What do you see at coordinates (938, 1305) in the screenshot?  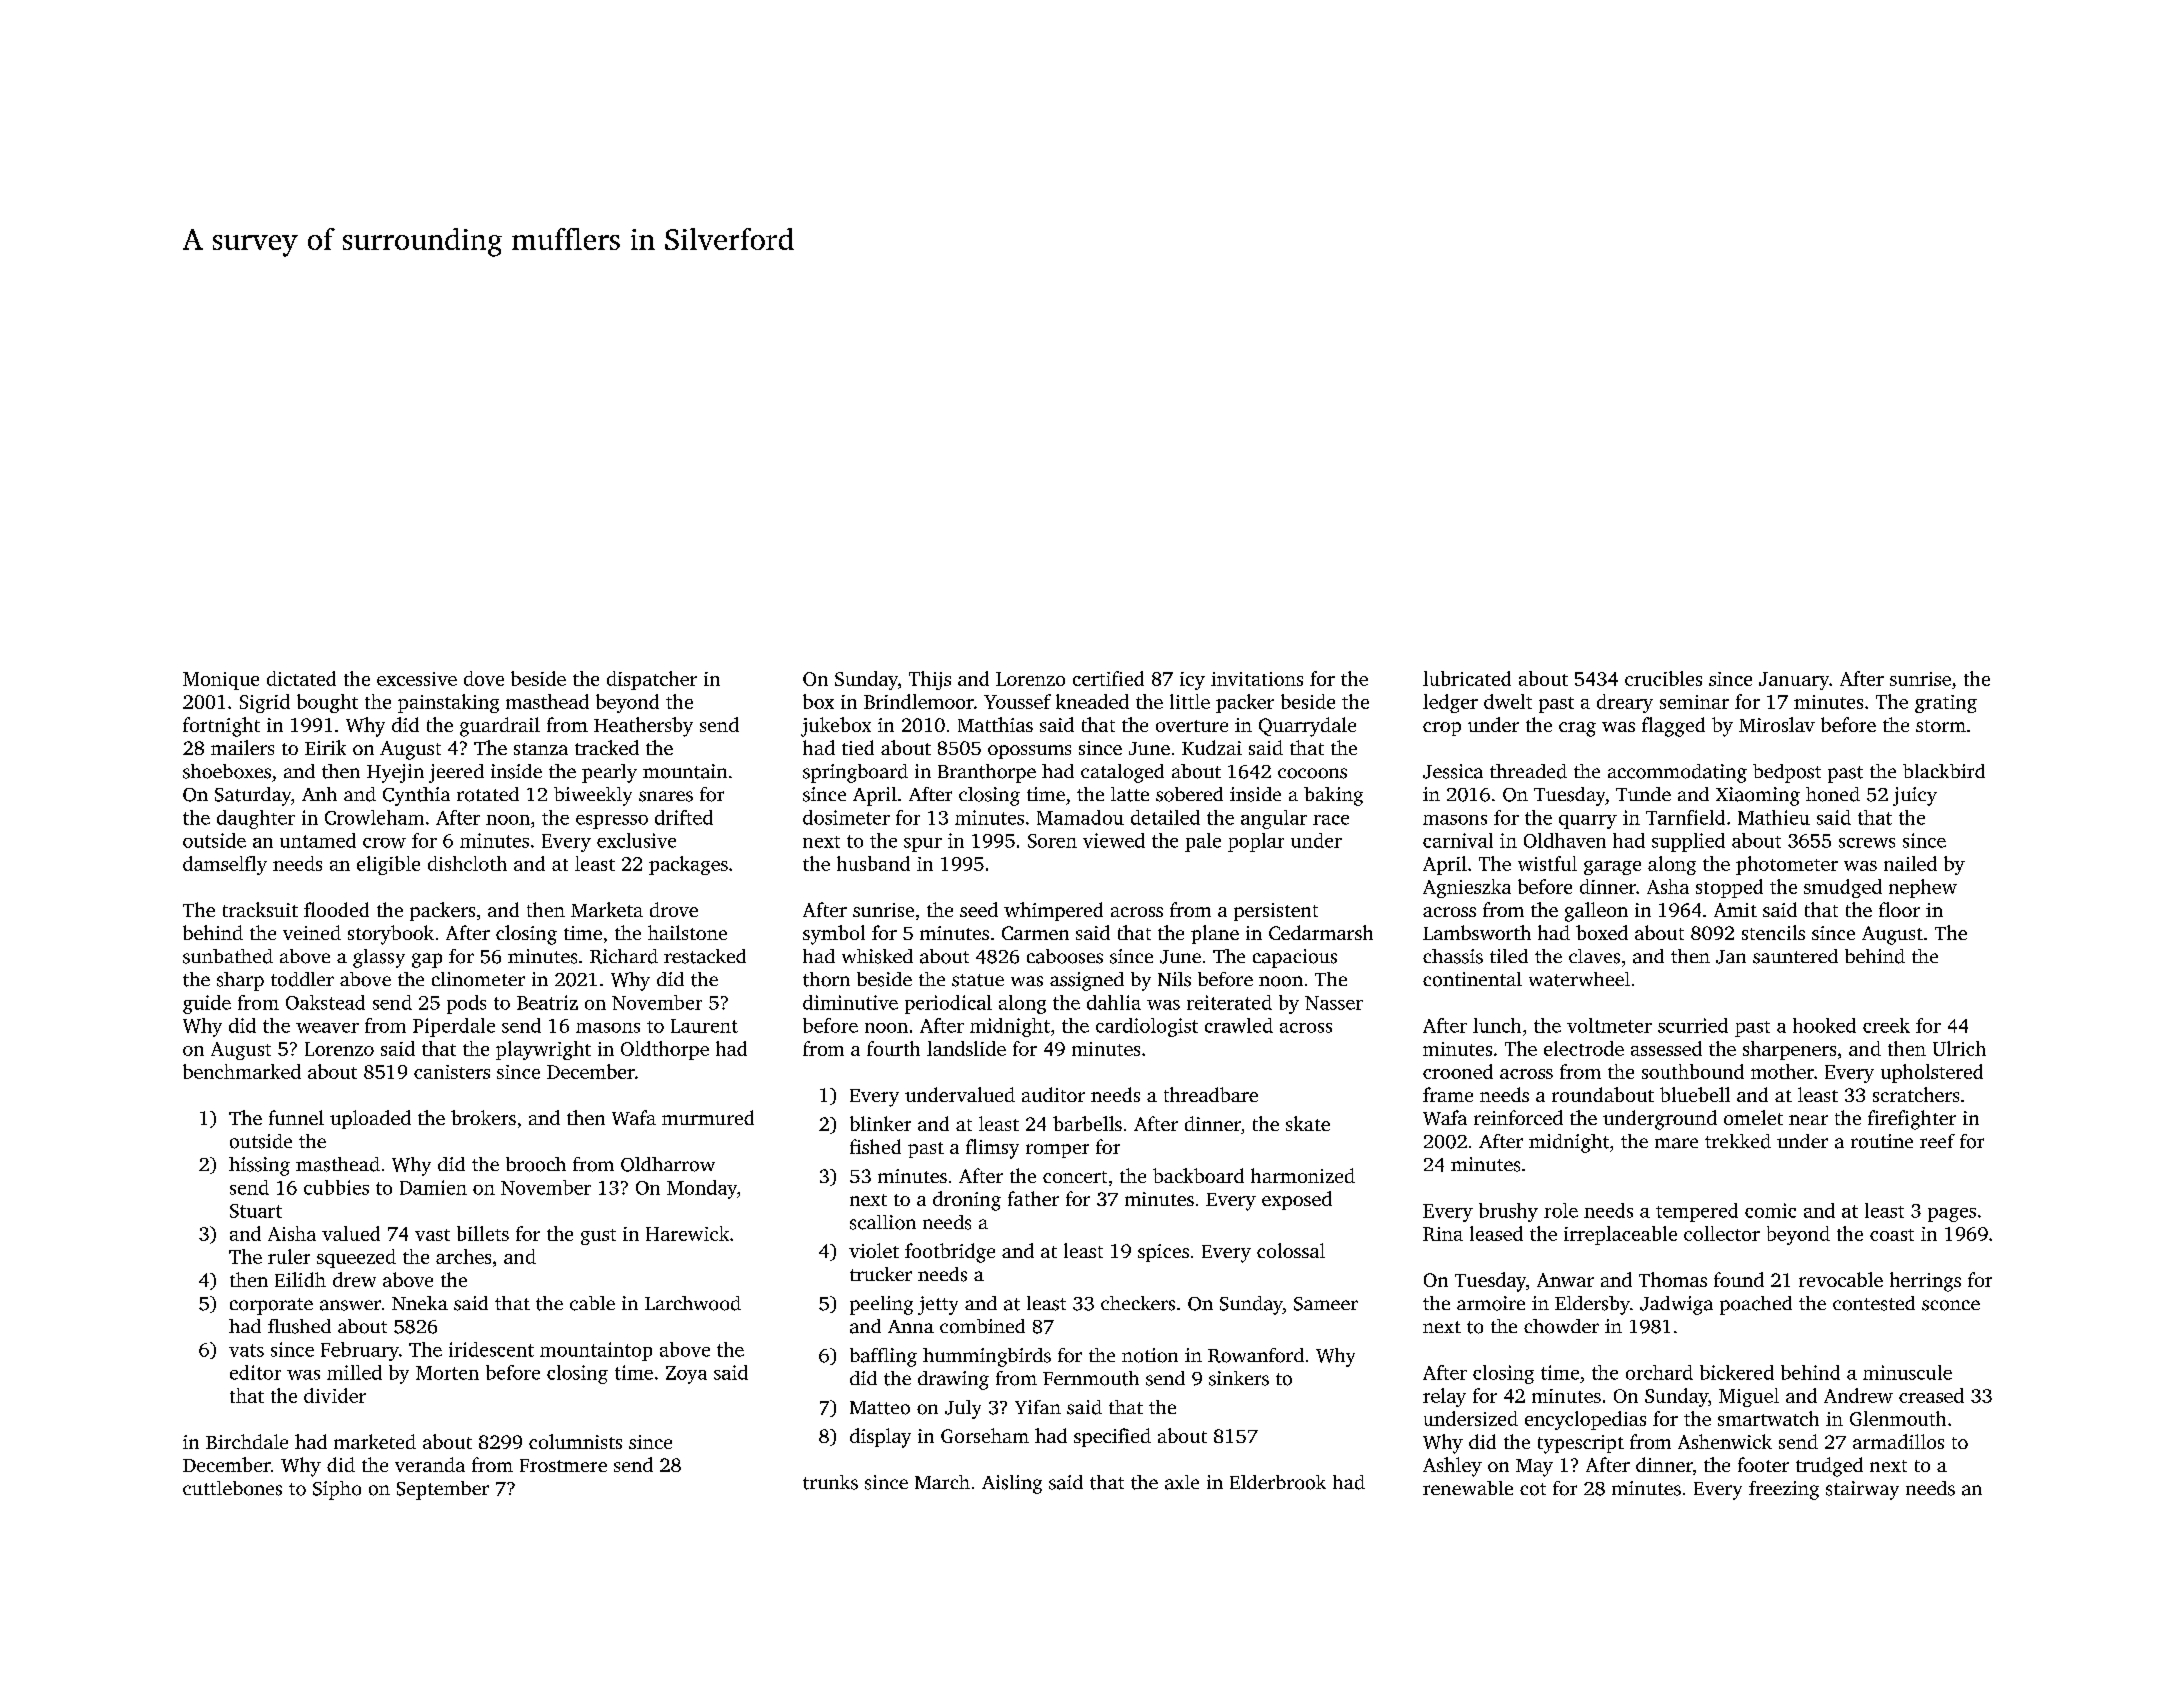 I see `jetty` at bounding box center [938, 1305].
